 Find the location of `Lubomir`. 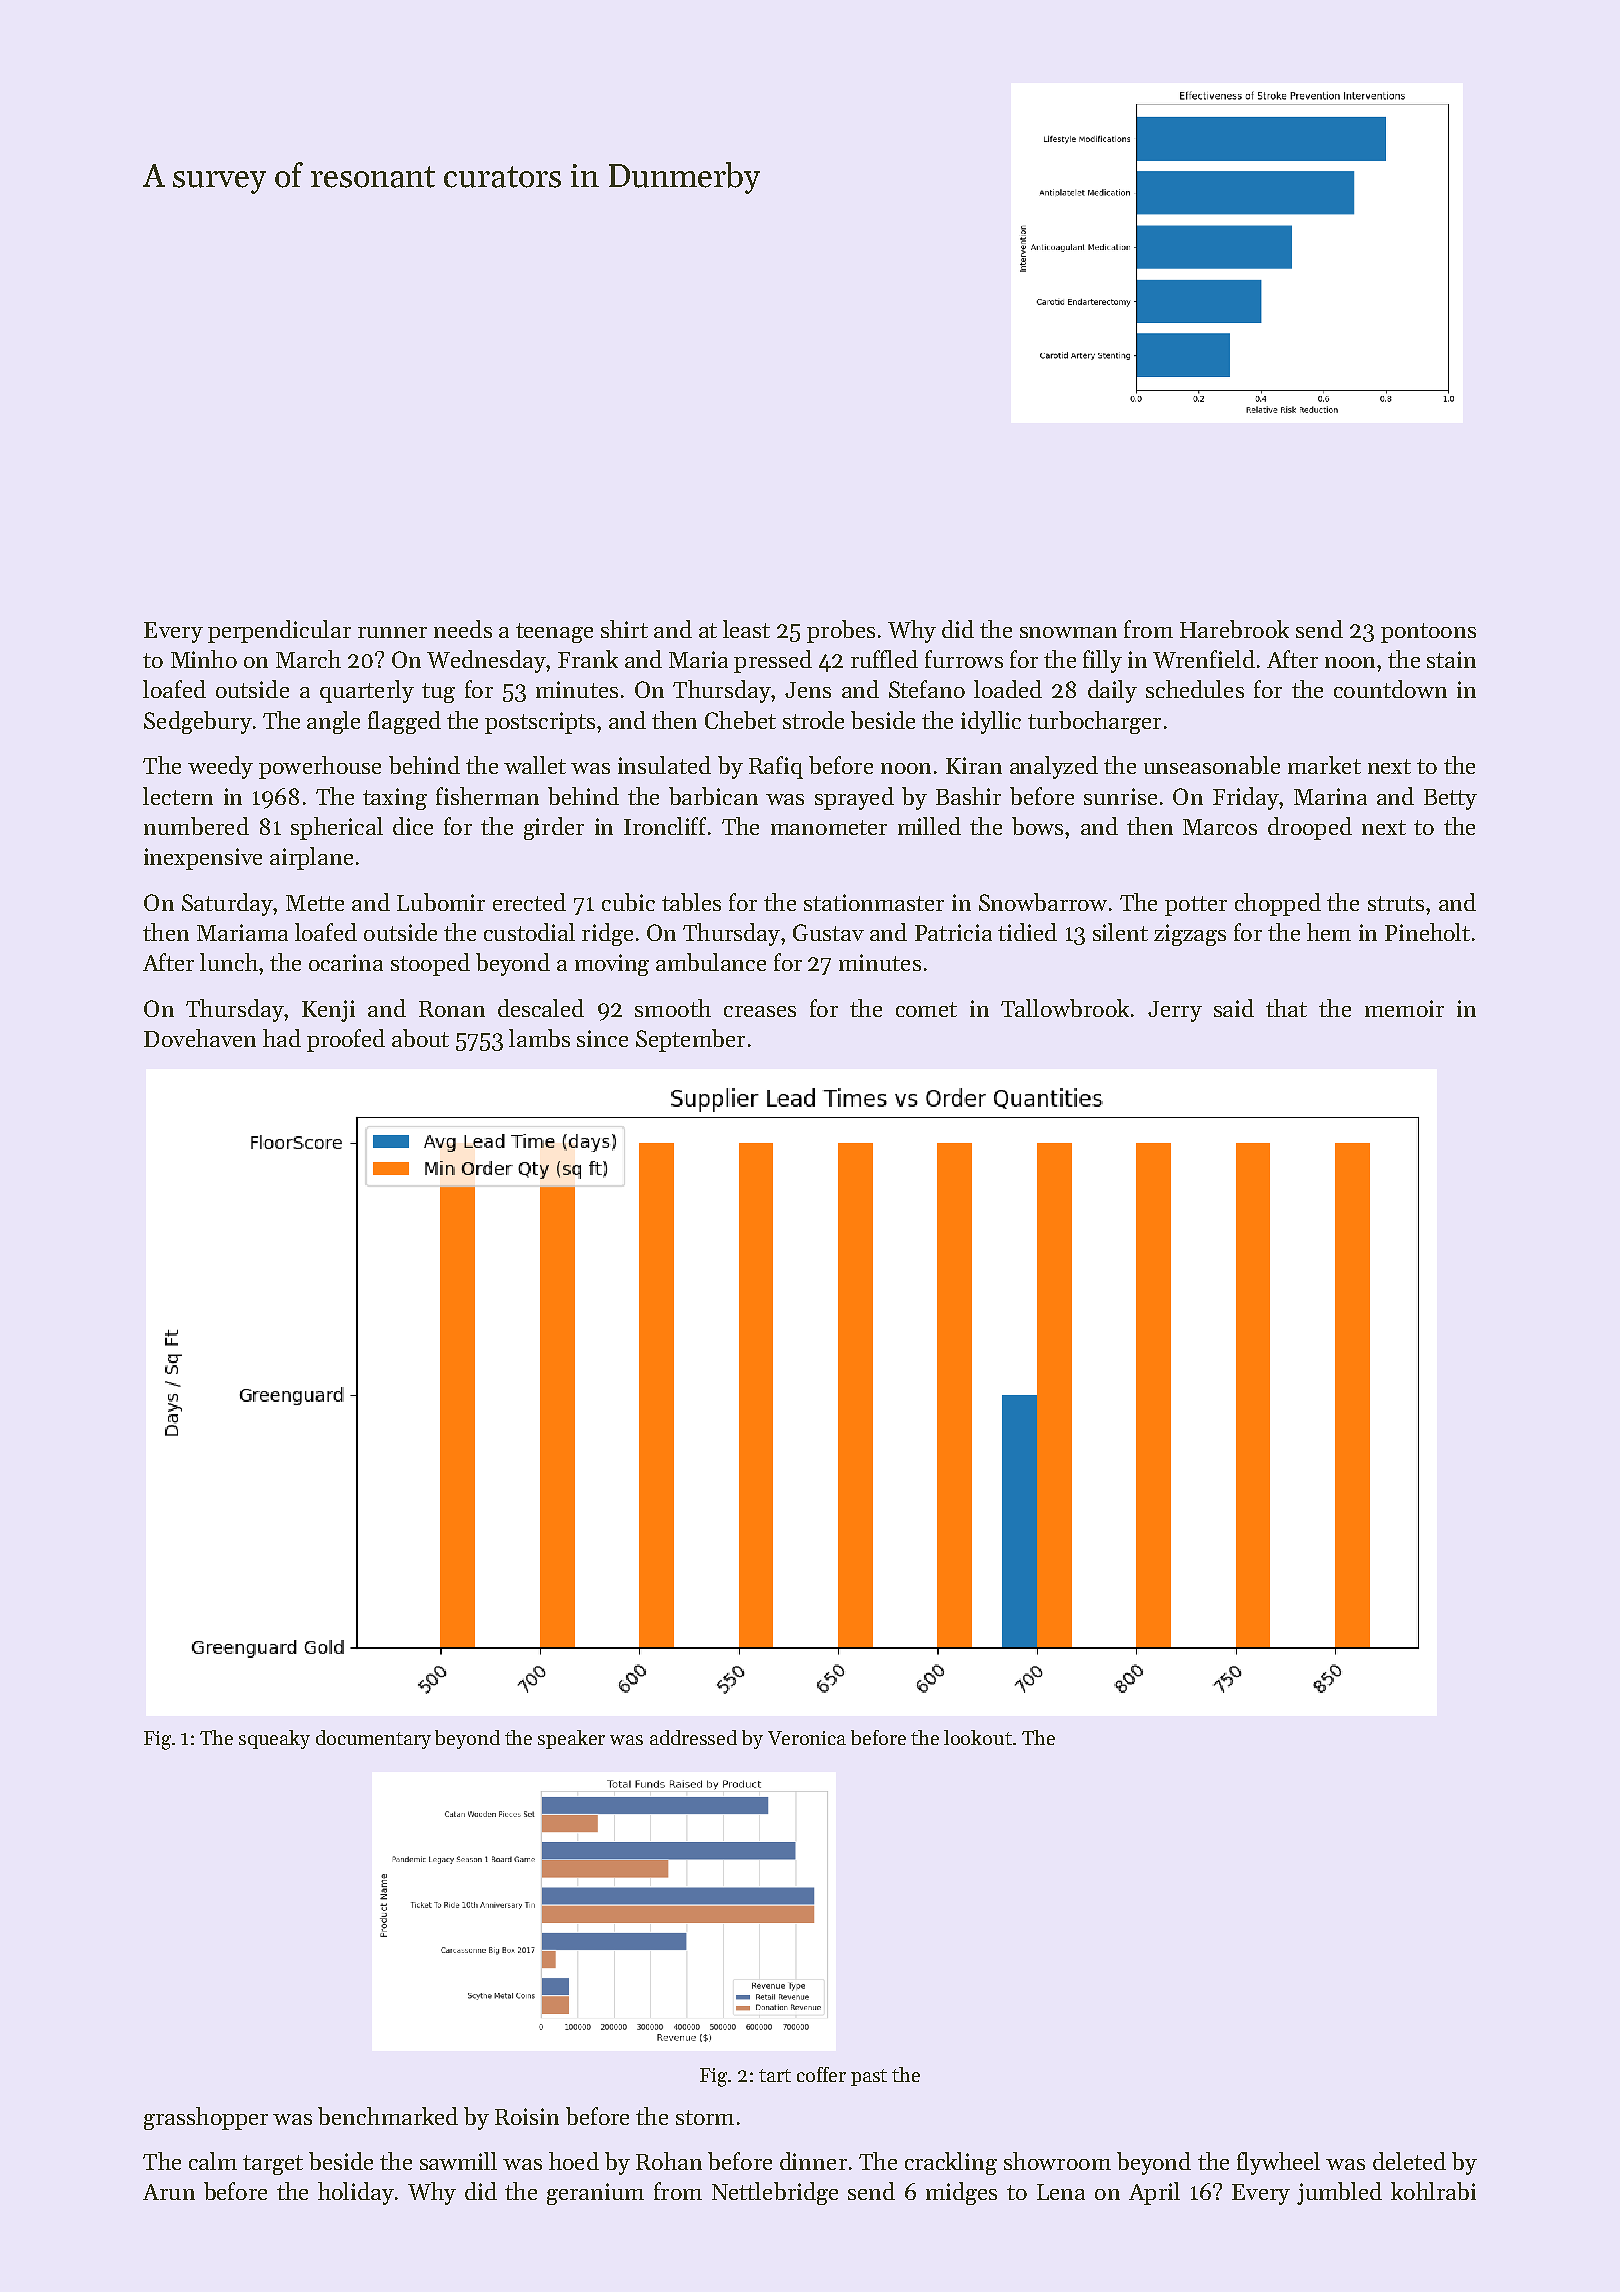

Lubomir is located at coordinates (441, 902).
